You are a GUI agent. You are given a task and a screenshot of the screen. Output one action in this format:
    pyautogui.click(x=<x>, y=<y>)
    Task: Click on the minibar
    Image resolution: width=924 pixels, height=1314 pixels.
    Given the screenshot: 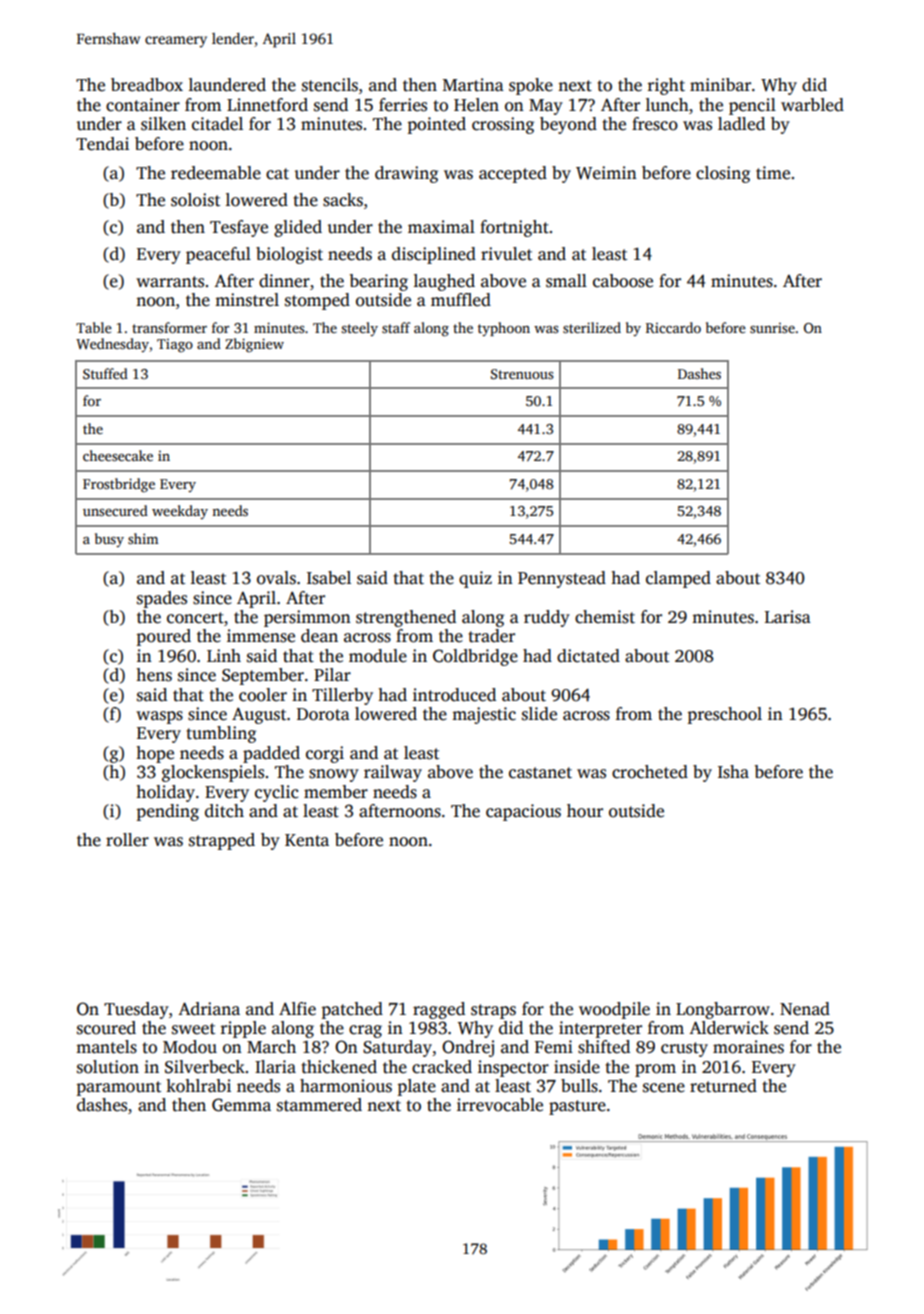 What is the action you would take?
    pyautogui.click(x=720, y=84)
